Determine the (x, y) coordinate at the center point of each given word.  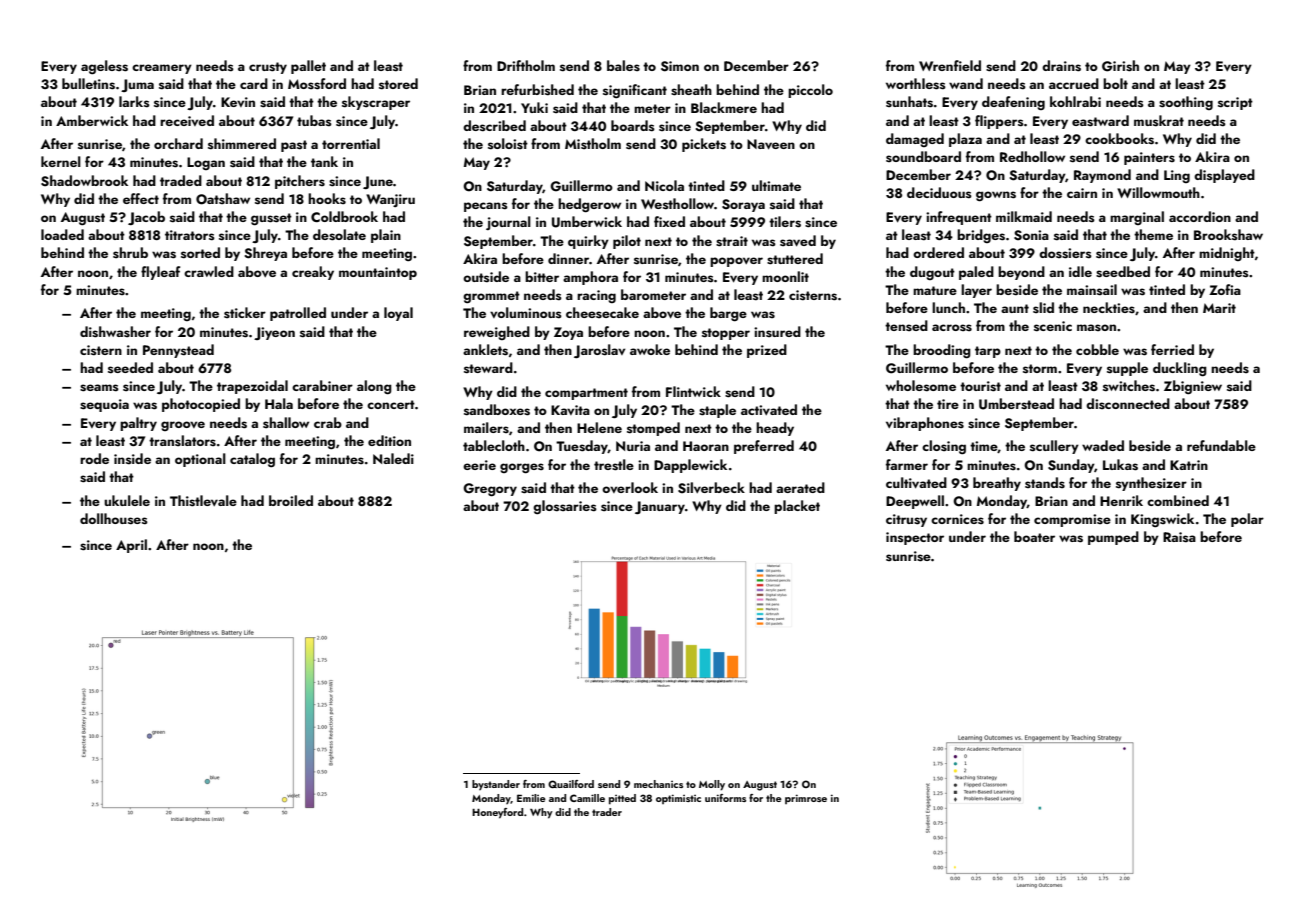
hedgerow (589, 205)
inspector (915, 538)
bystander (496, 785)
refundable (1221, 445)
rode (94, 458)
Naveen (771, 144)
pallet (308, 67)
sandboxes (497, 410)
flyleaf (160, 273)
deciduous (939, 193)
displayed (1224, 176)
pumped (1113, 538)
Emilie (531, 798)
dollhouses (114, 519)
